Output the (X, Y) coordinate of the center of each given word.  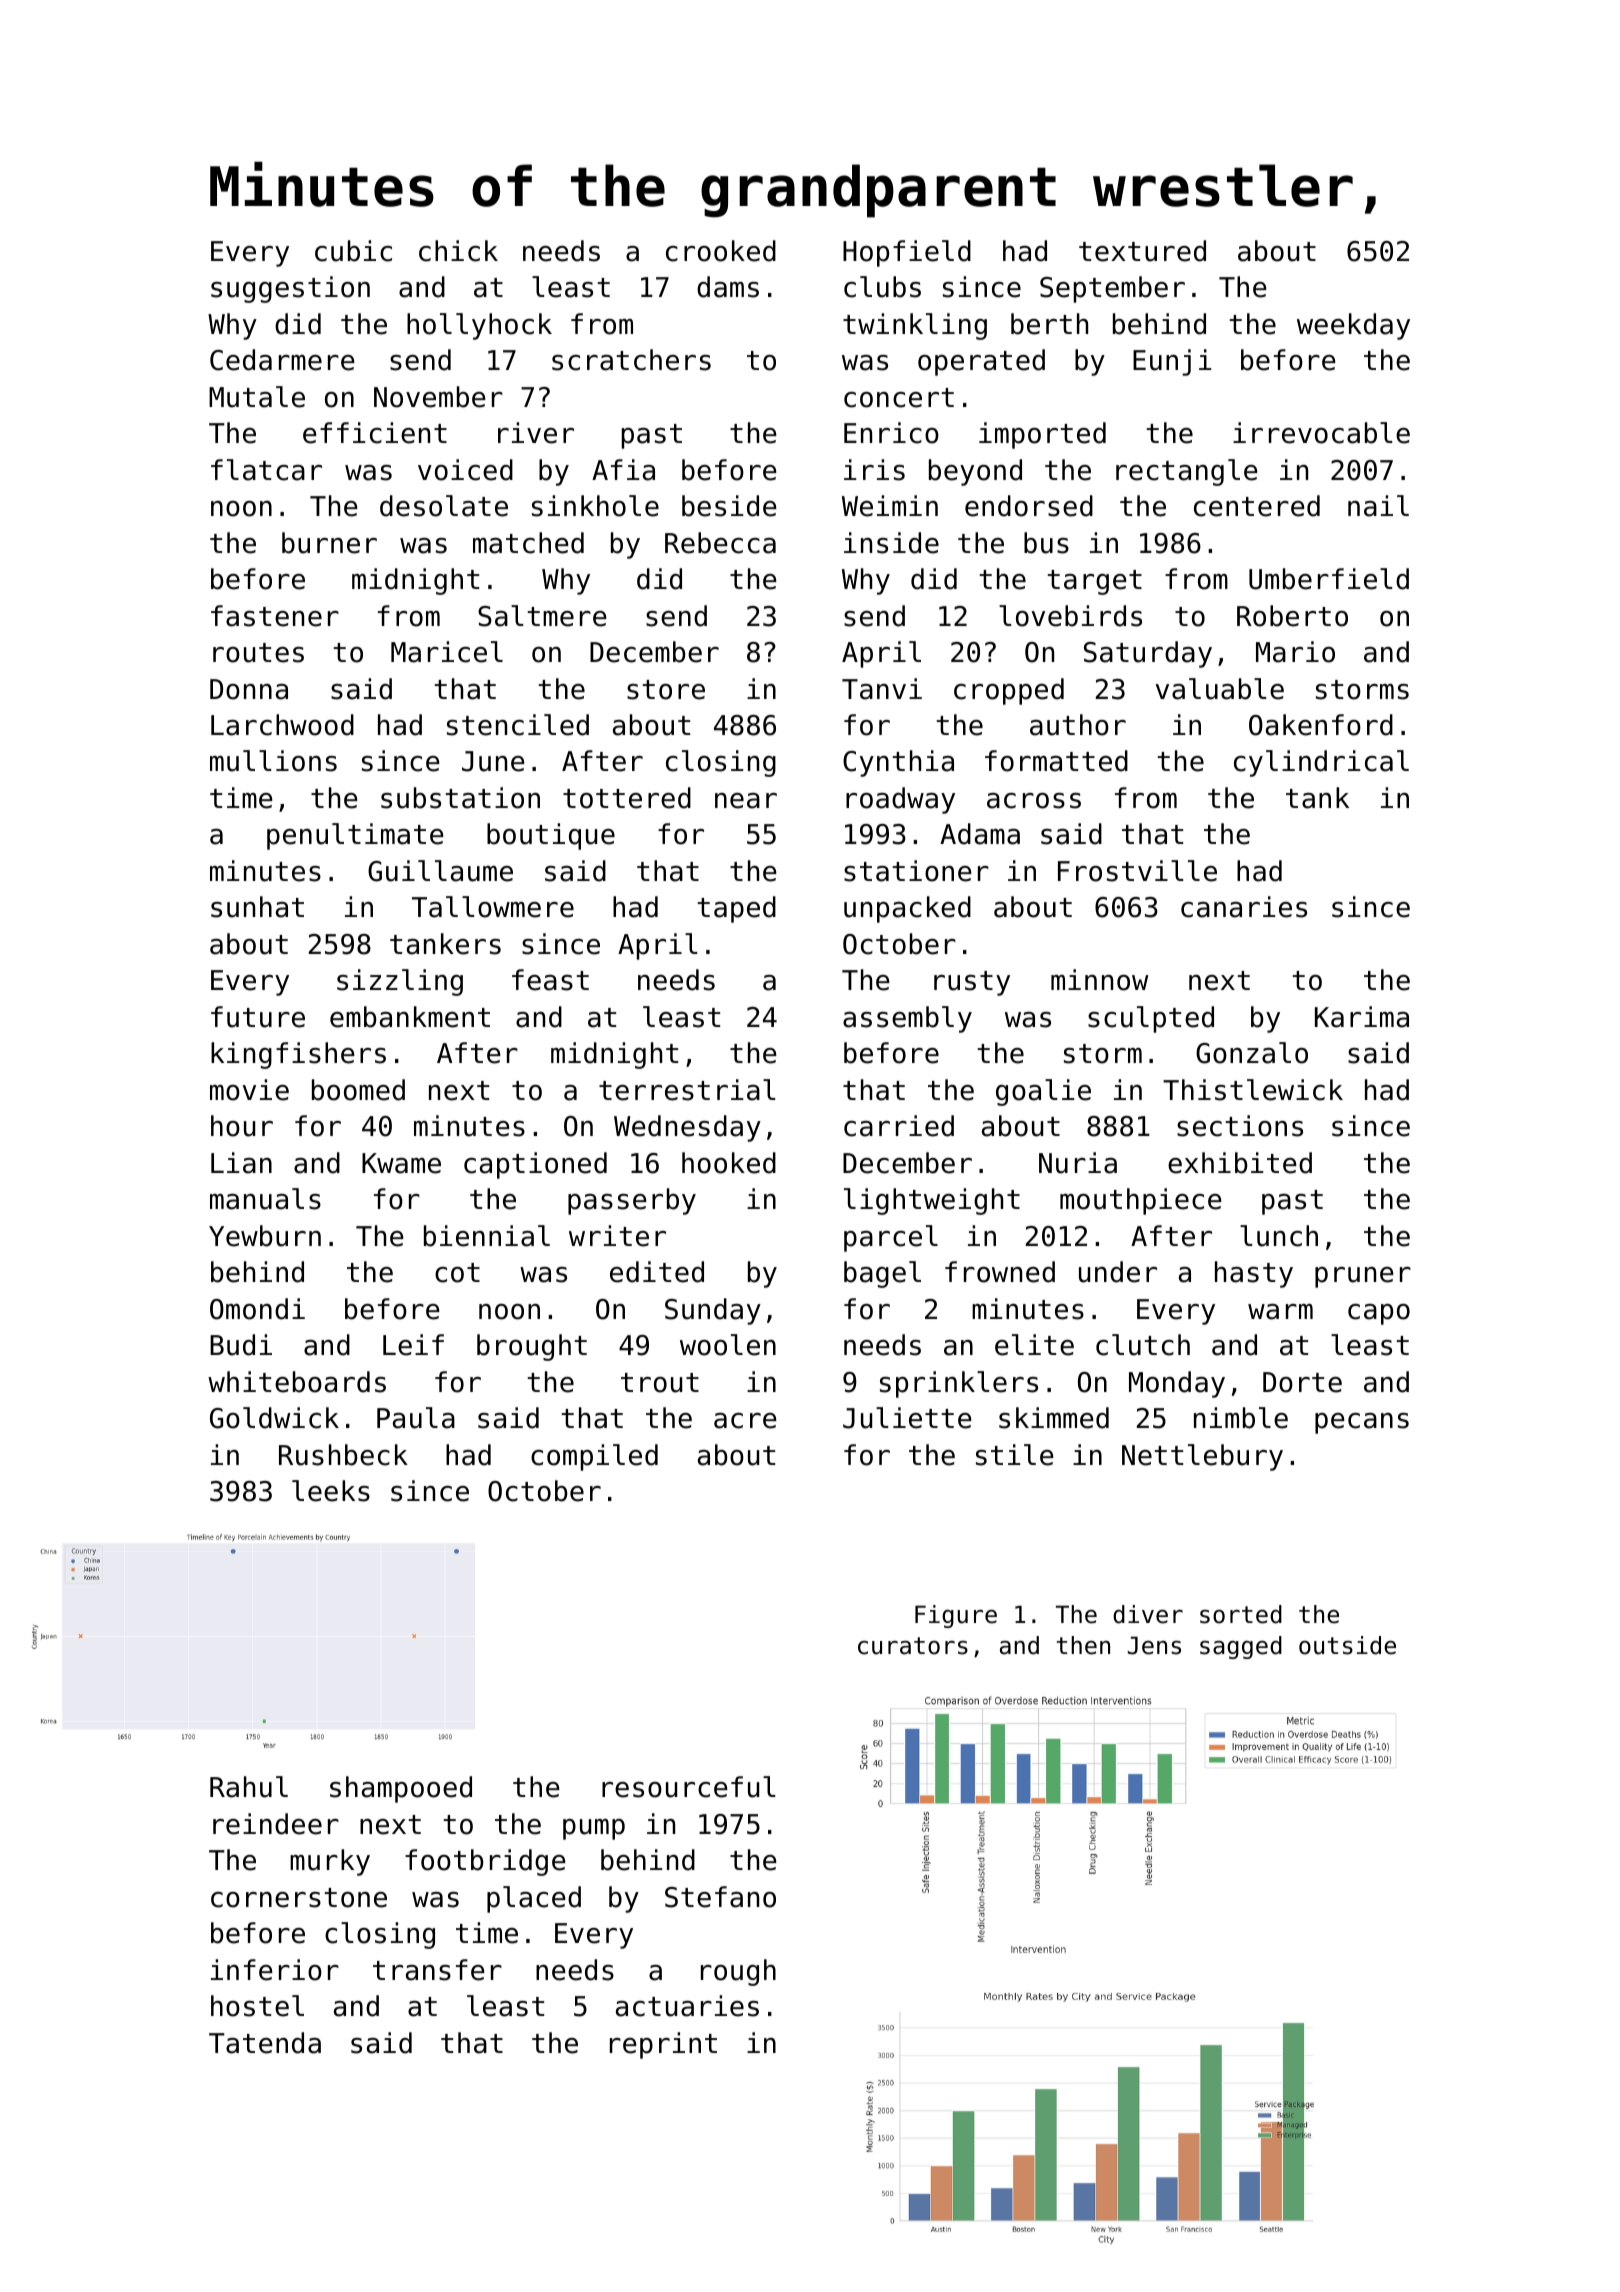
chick (458, 251)
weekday (1353, 326)
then (1083, 1645)
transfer (437, 1970)
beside (729, 506)
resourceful (688, 1787)
